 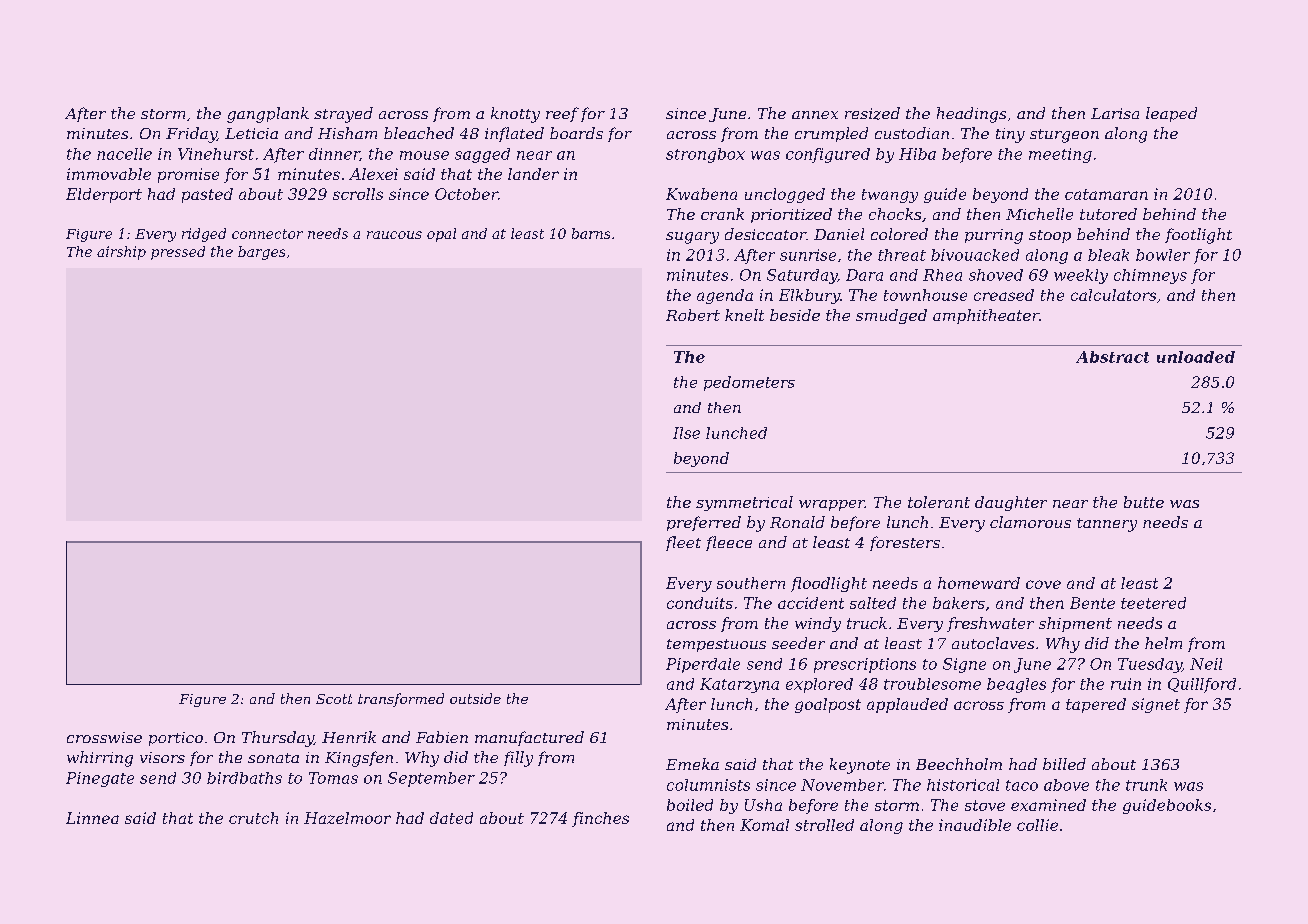 What do you see at coordinates (764, 825) in the page?
I see `Komal` at bounding box center [764, 825].
